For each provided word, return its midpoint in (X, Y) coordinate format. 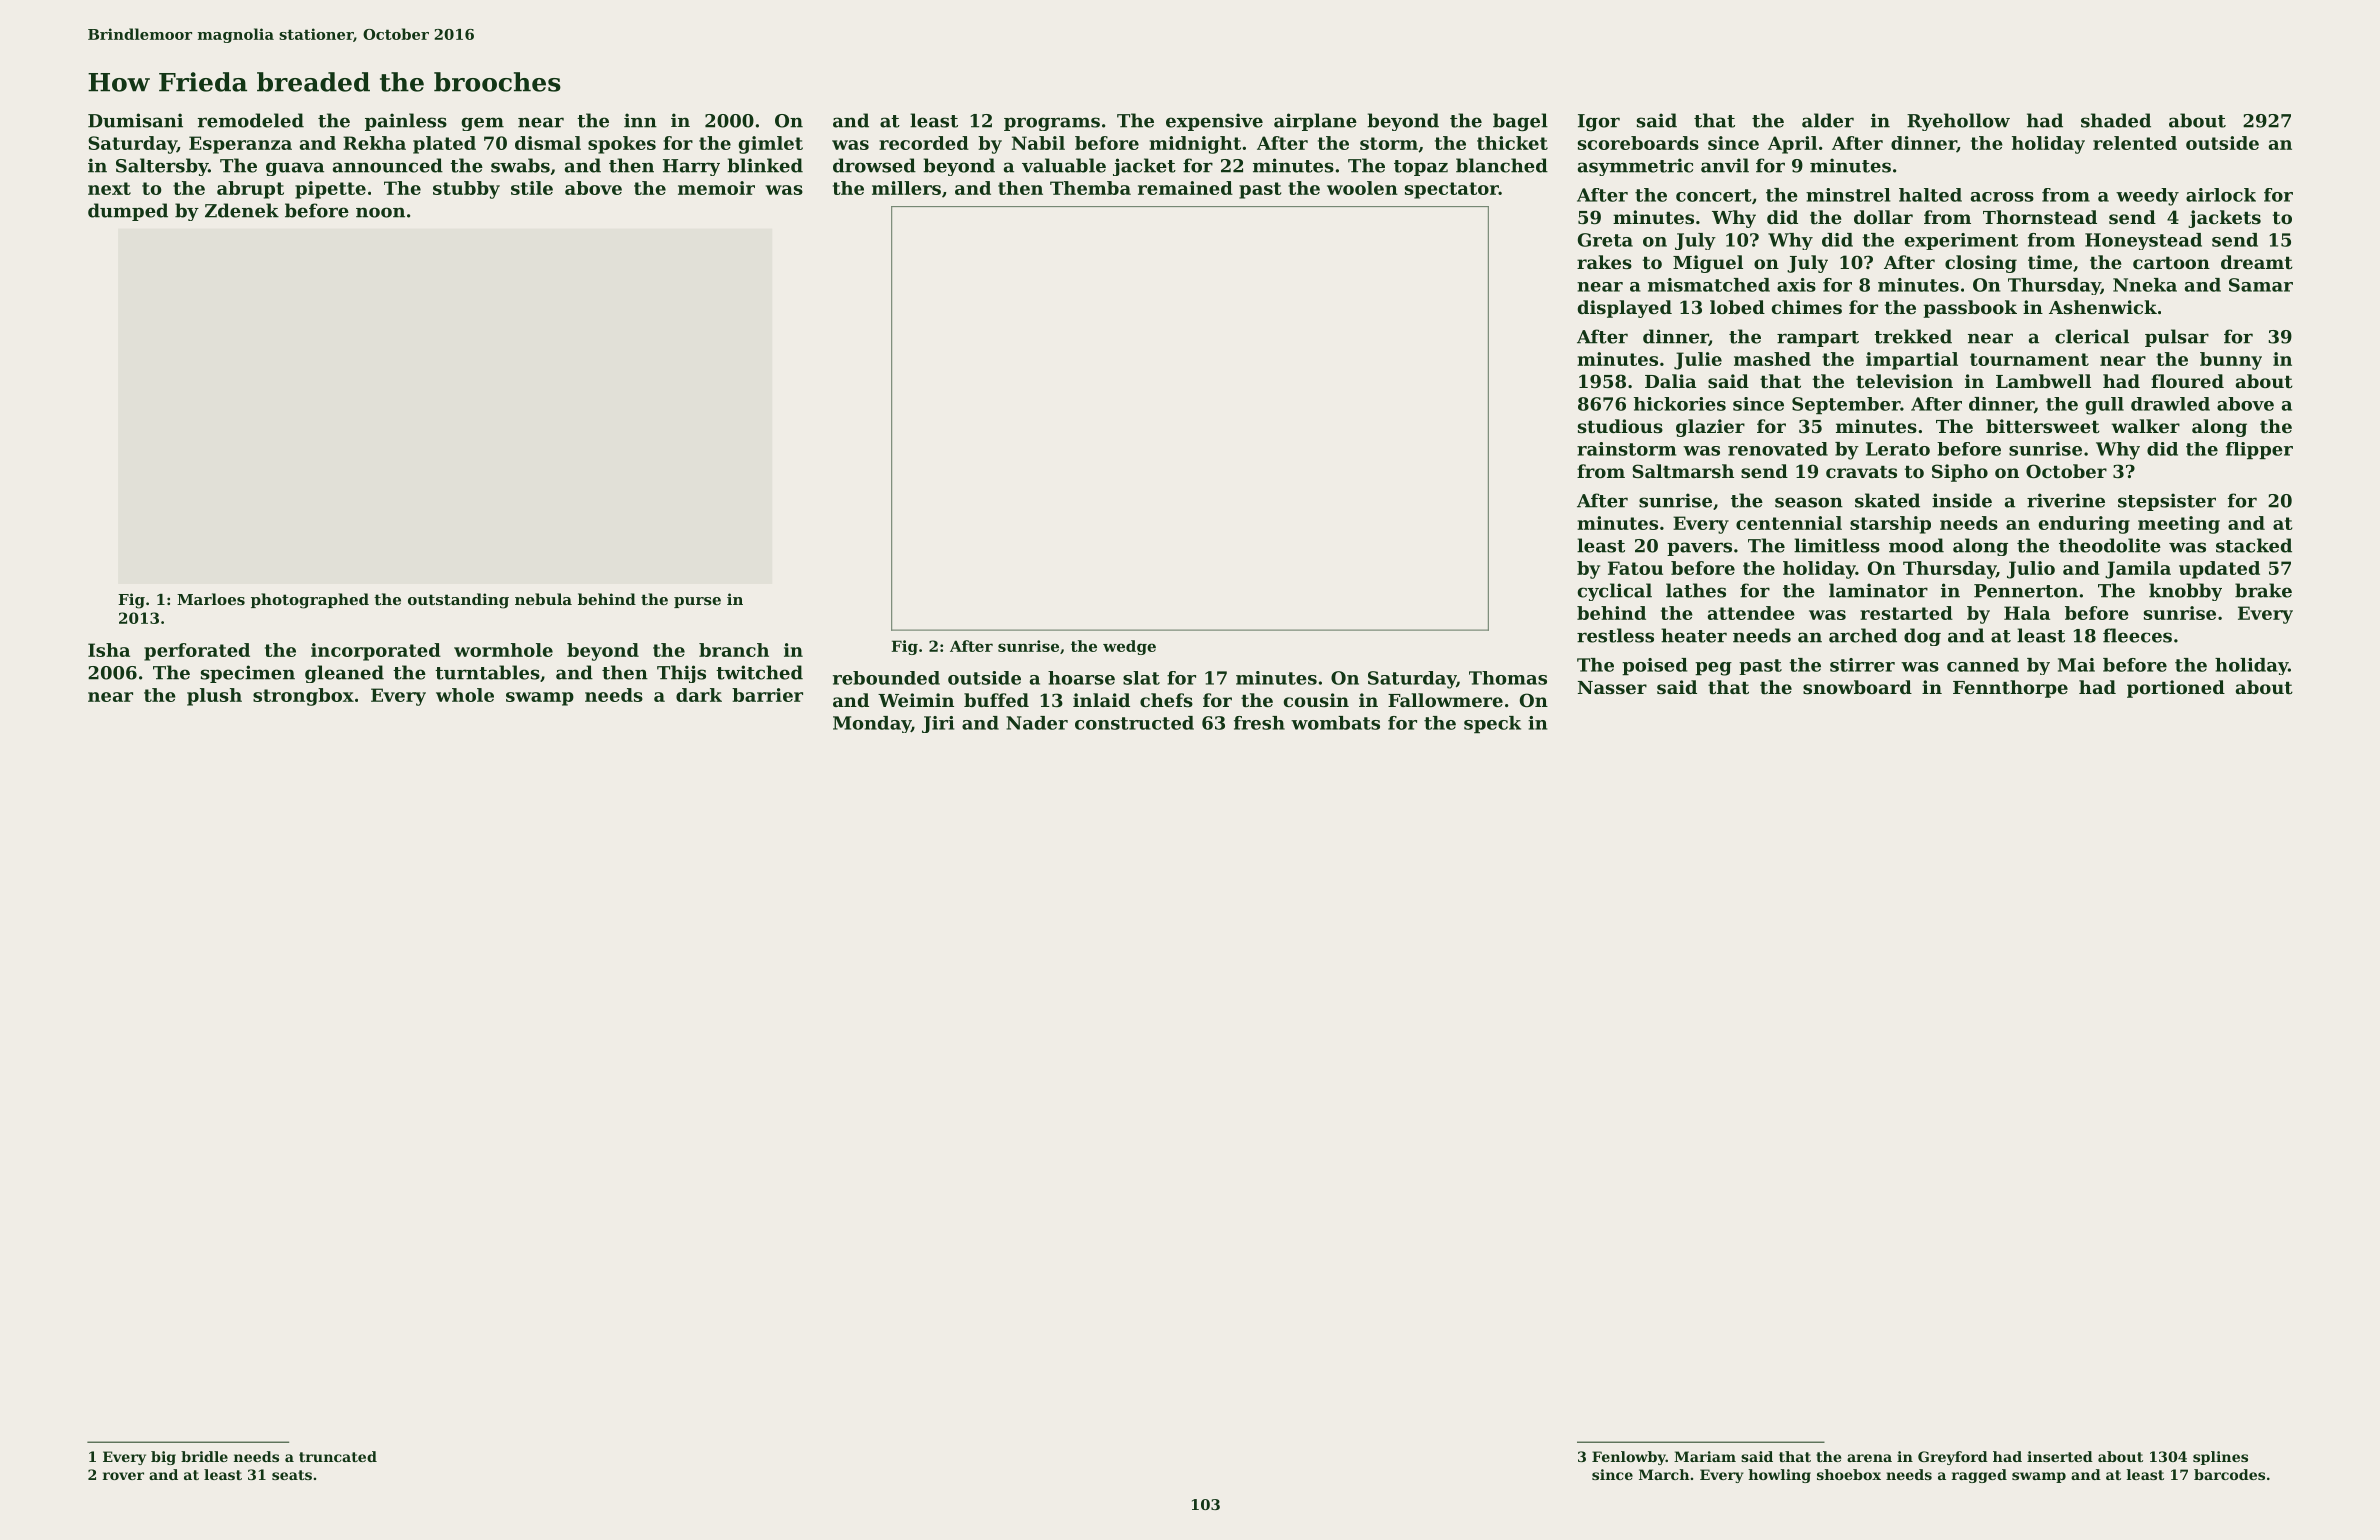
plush (214, 697)
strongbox (303, 697)
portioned (2176, 689)
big (163, 1458)
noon (380, 212)
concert (1714, 195)
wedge (1129, 647)
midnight (1195, 145)
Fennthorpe (2010, 689)
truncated (338, 1456)
